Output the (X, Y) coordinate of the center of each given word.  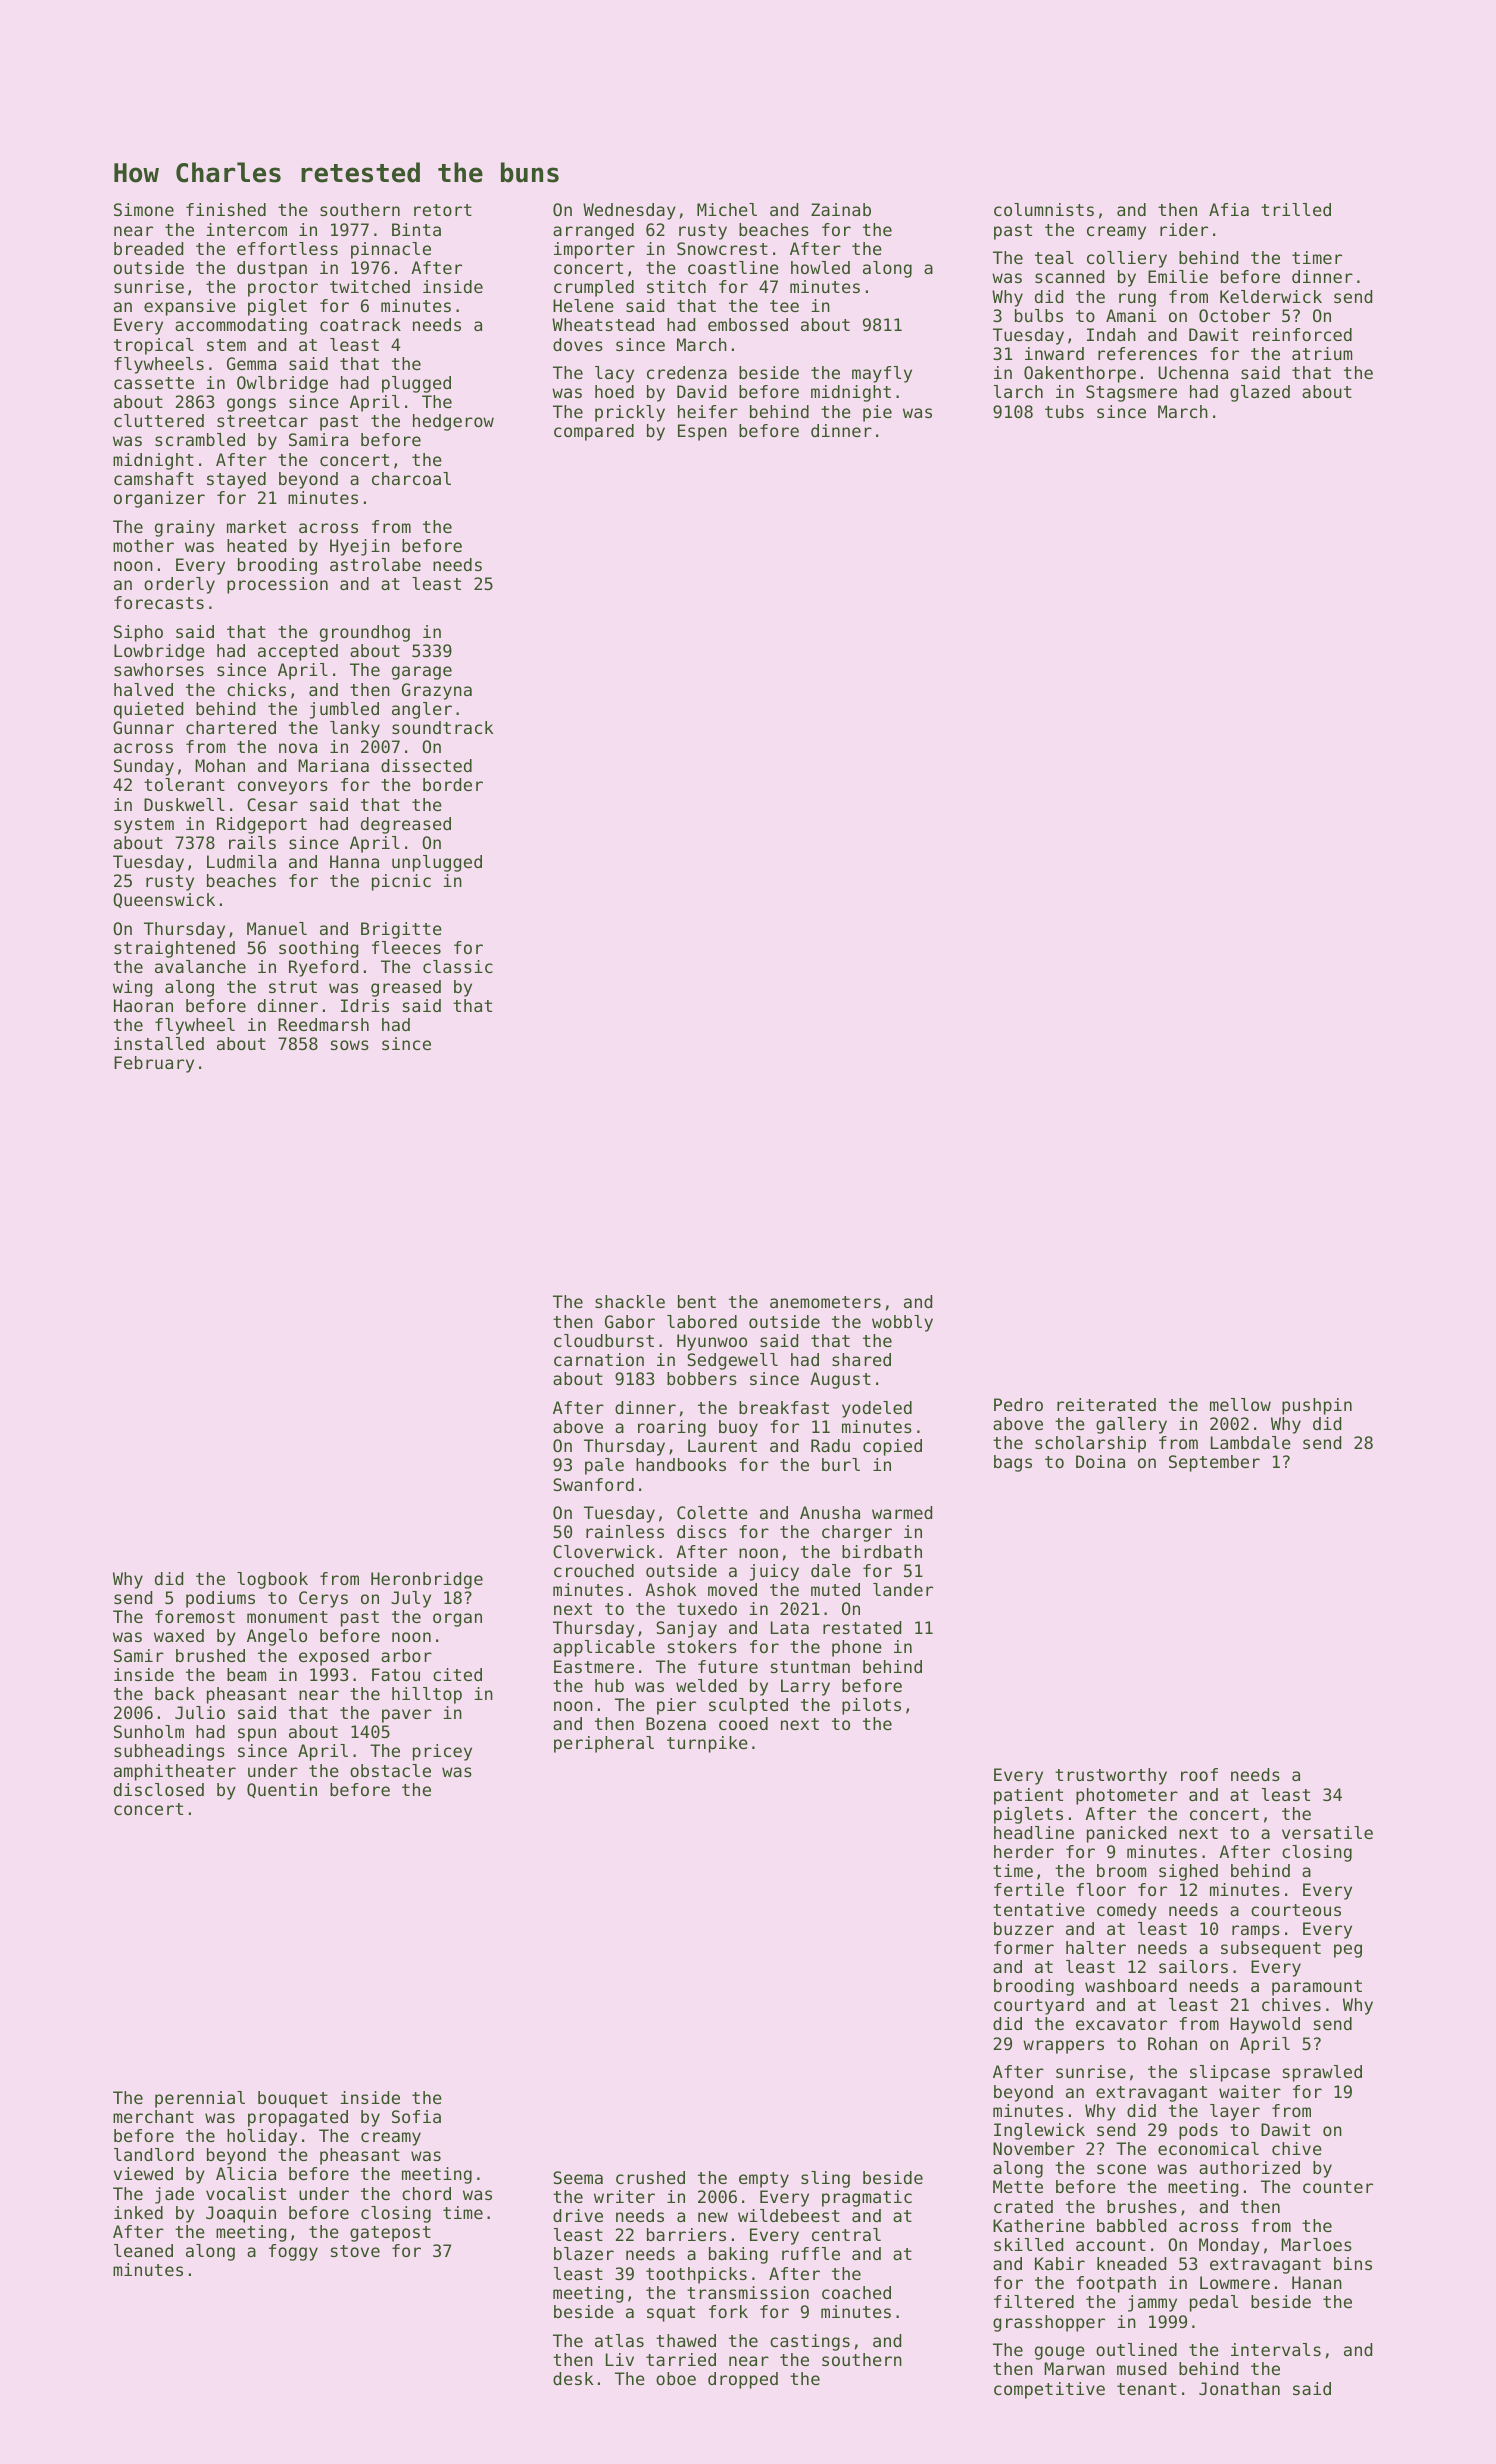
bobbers (702, 1378)
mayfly (882, 374)
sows (350, 1045)
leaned (143, 2250)
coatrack (360, 324)
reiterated (1106, 1404)
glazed (1260, 393)
